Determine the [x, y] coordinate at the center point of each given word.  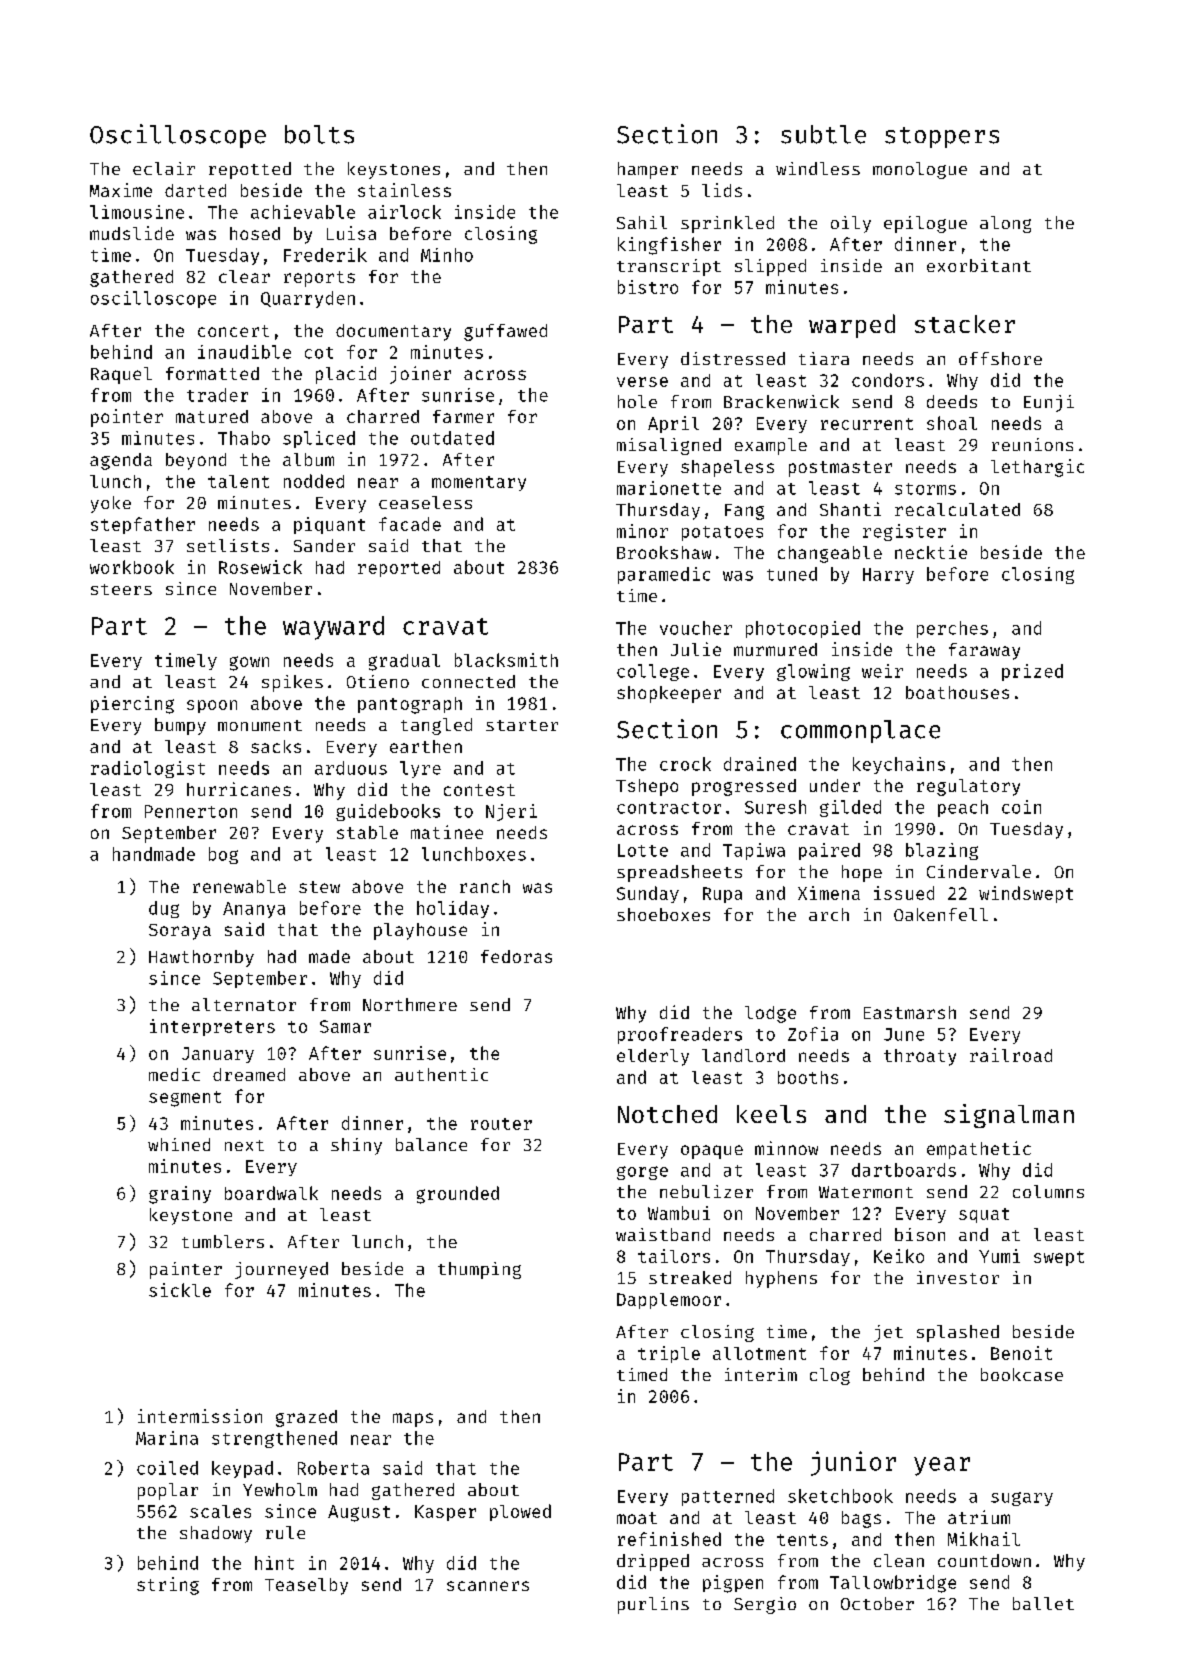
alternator [244, 1004]
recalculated [957, 509]
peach [963, 808]
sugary [1022, 1499]
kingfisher [669, 246]
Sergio [765, 1605]
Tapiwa [754, 851]
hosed [255, 233]
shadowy [216, 1534]
